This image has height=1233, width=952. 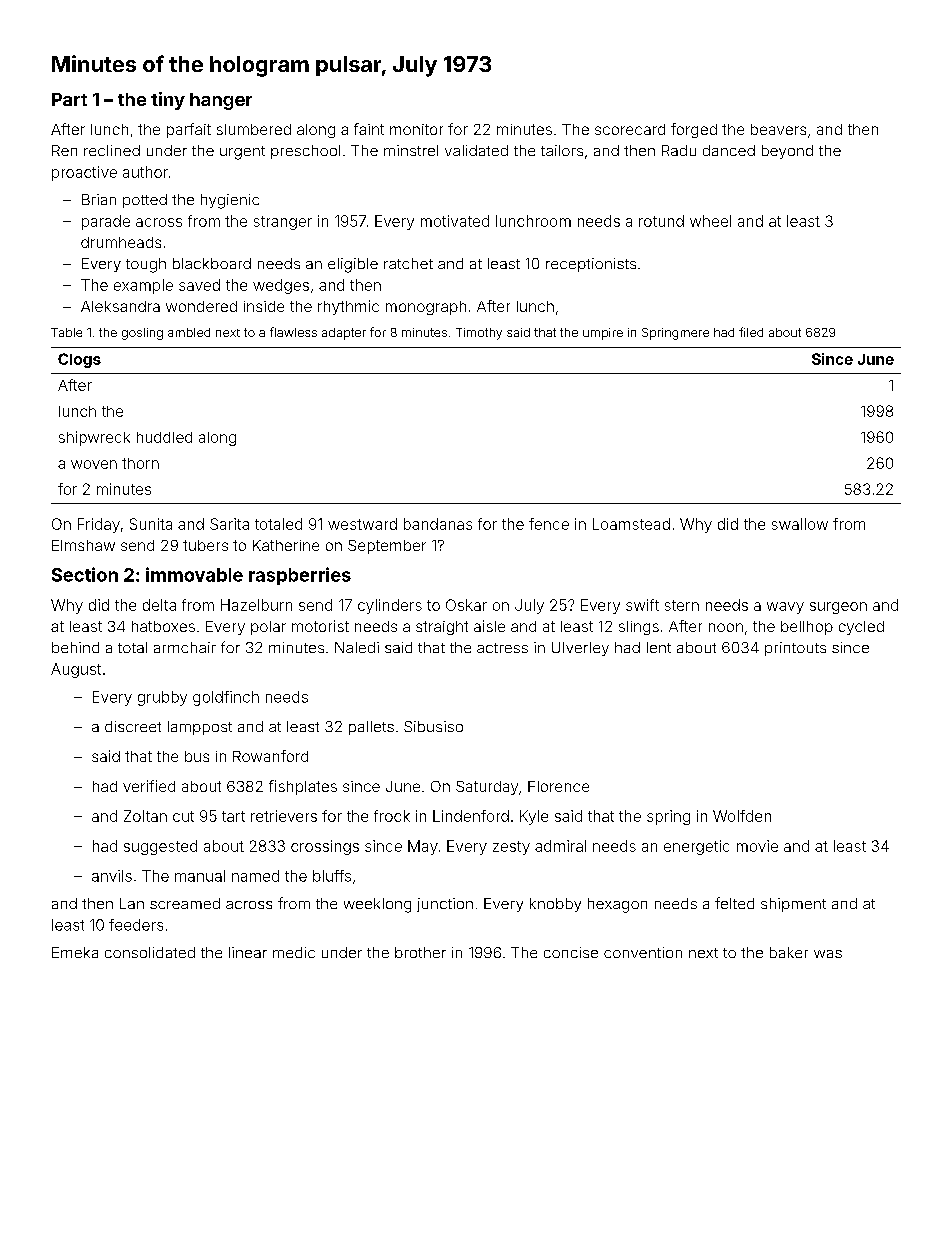 I want to click on brother, so click(x=420, y=952).
